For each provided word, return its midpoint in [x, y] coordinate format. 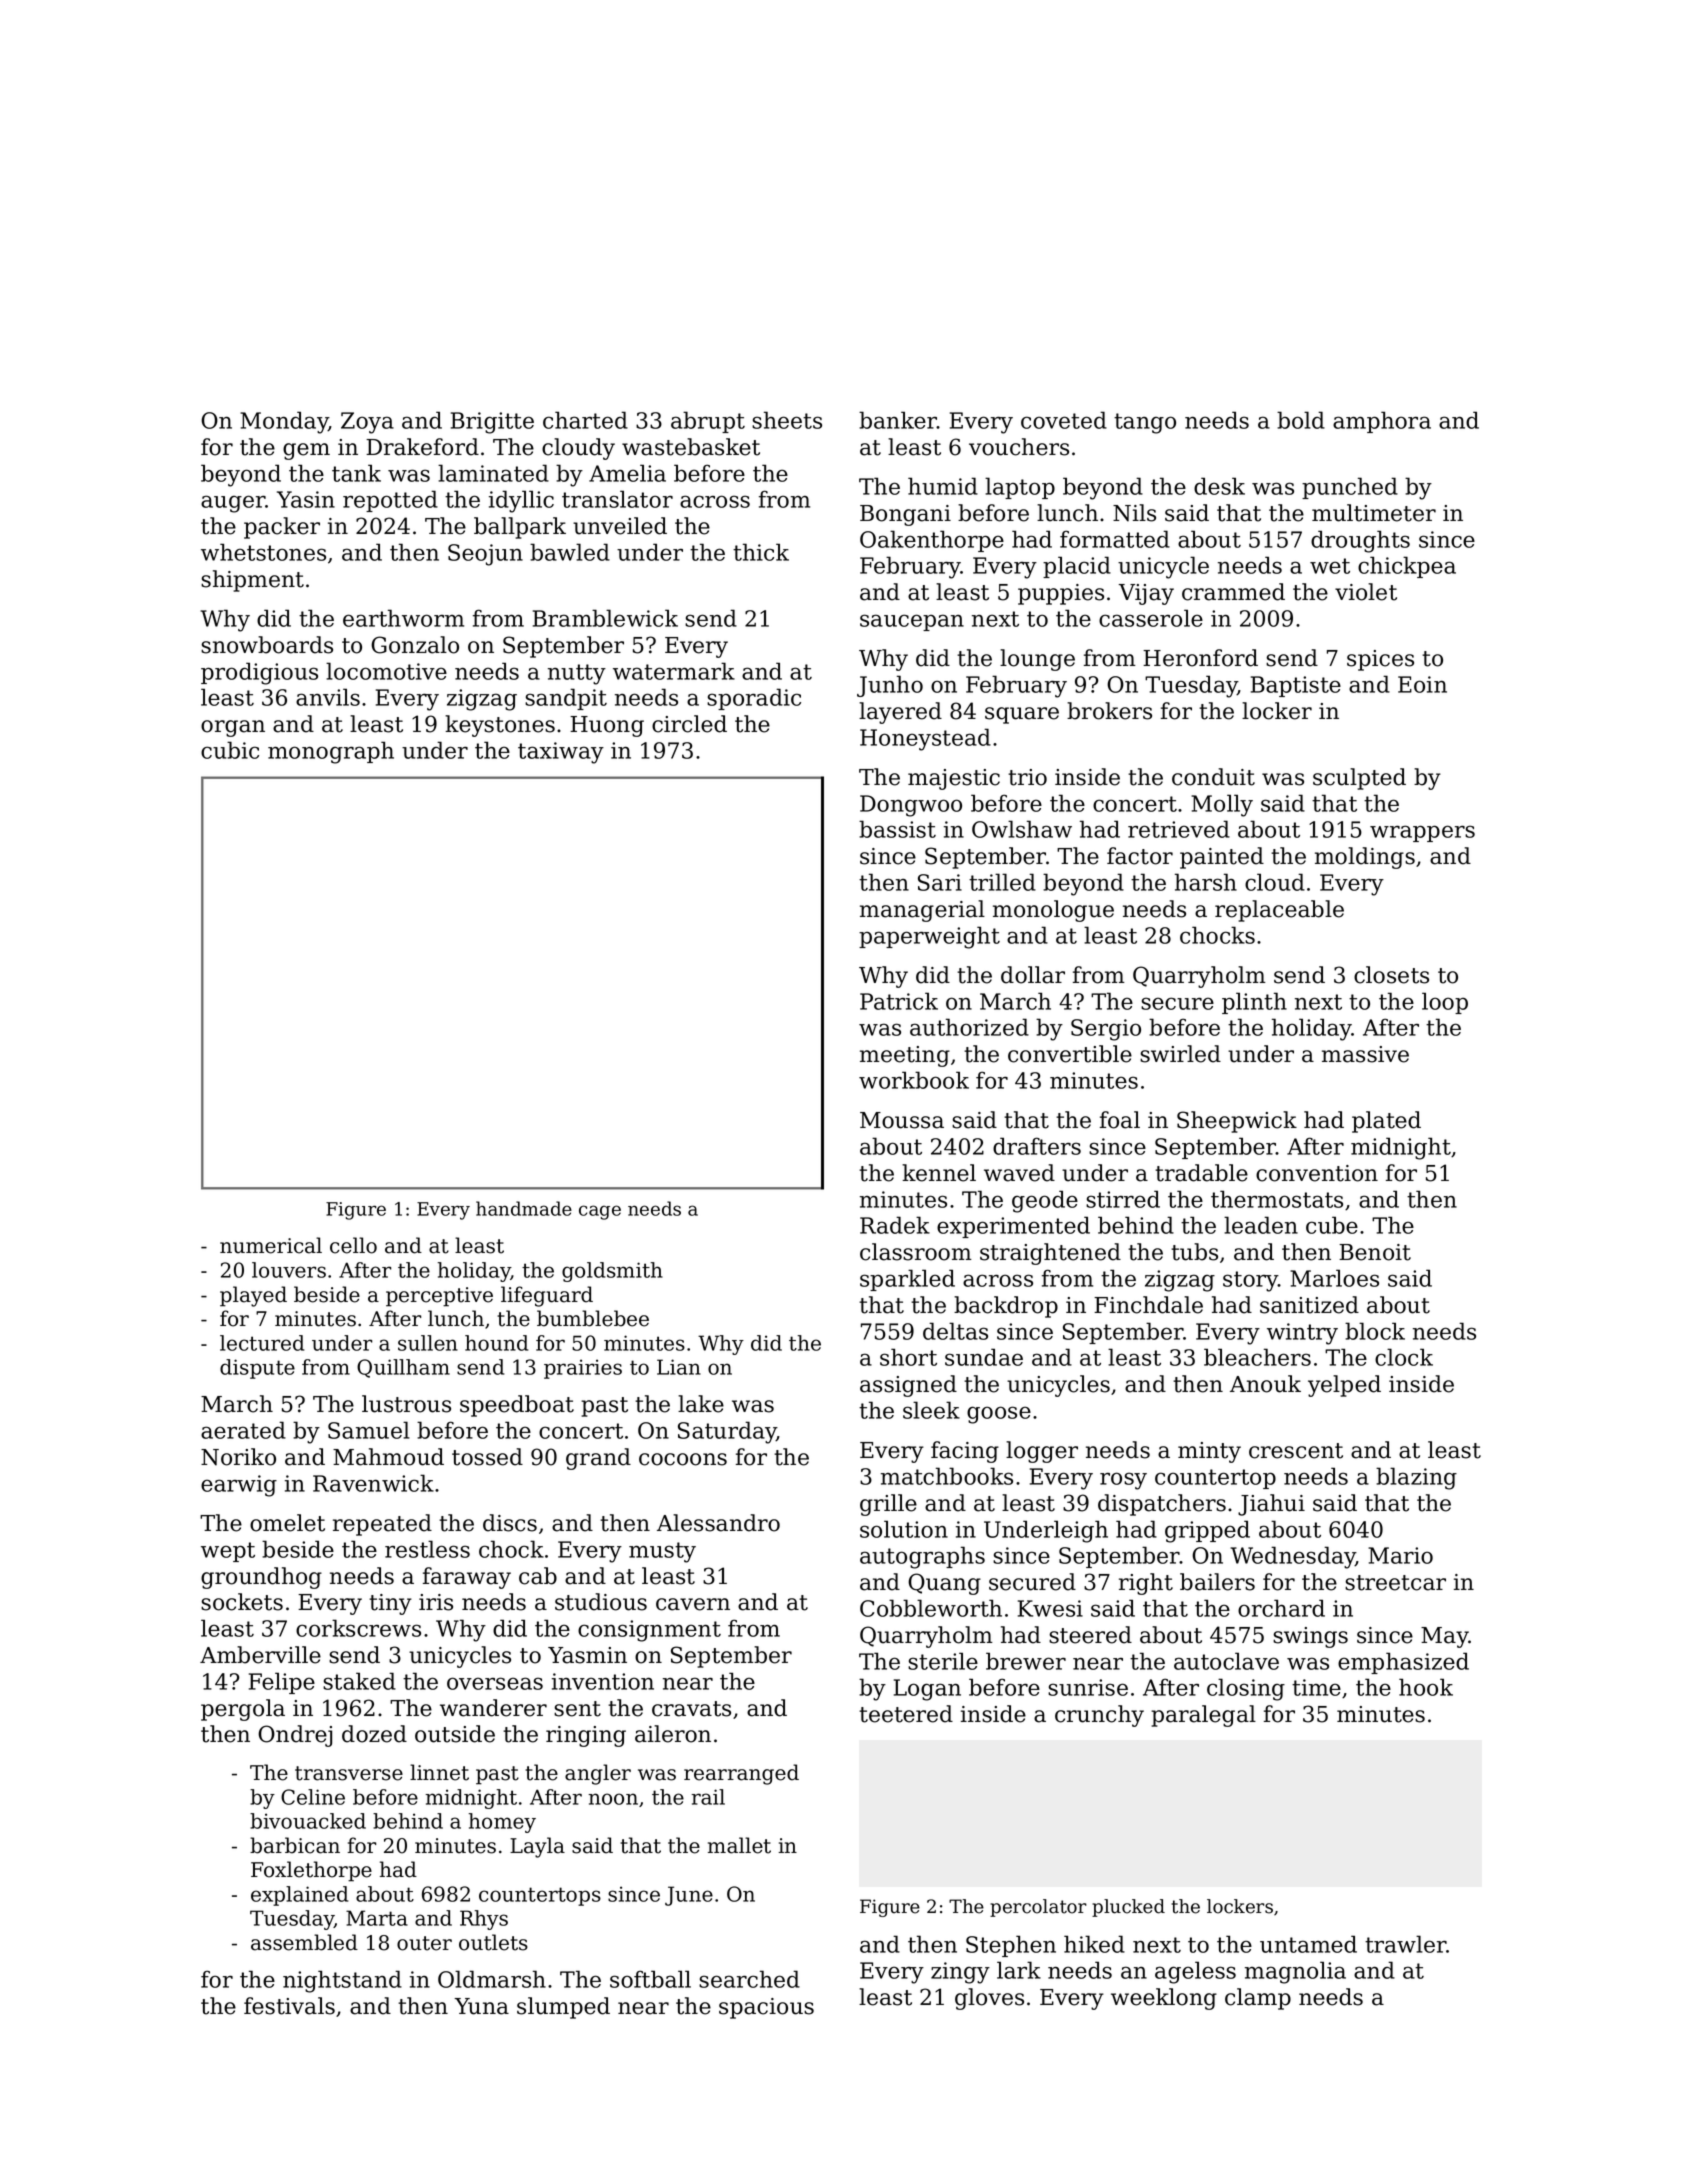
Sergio [1106, 1030]
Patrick [899, 1001]
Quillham [403, 1368]
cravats [691, 1709]
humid [943, 486]
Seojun [485, 555]
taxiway [561, 753]
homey [502, 1823]
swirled [1180, 1054]
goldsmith [612, 1272]
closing [1246, 1689]
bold [1301, 420]
